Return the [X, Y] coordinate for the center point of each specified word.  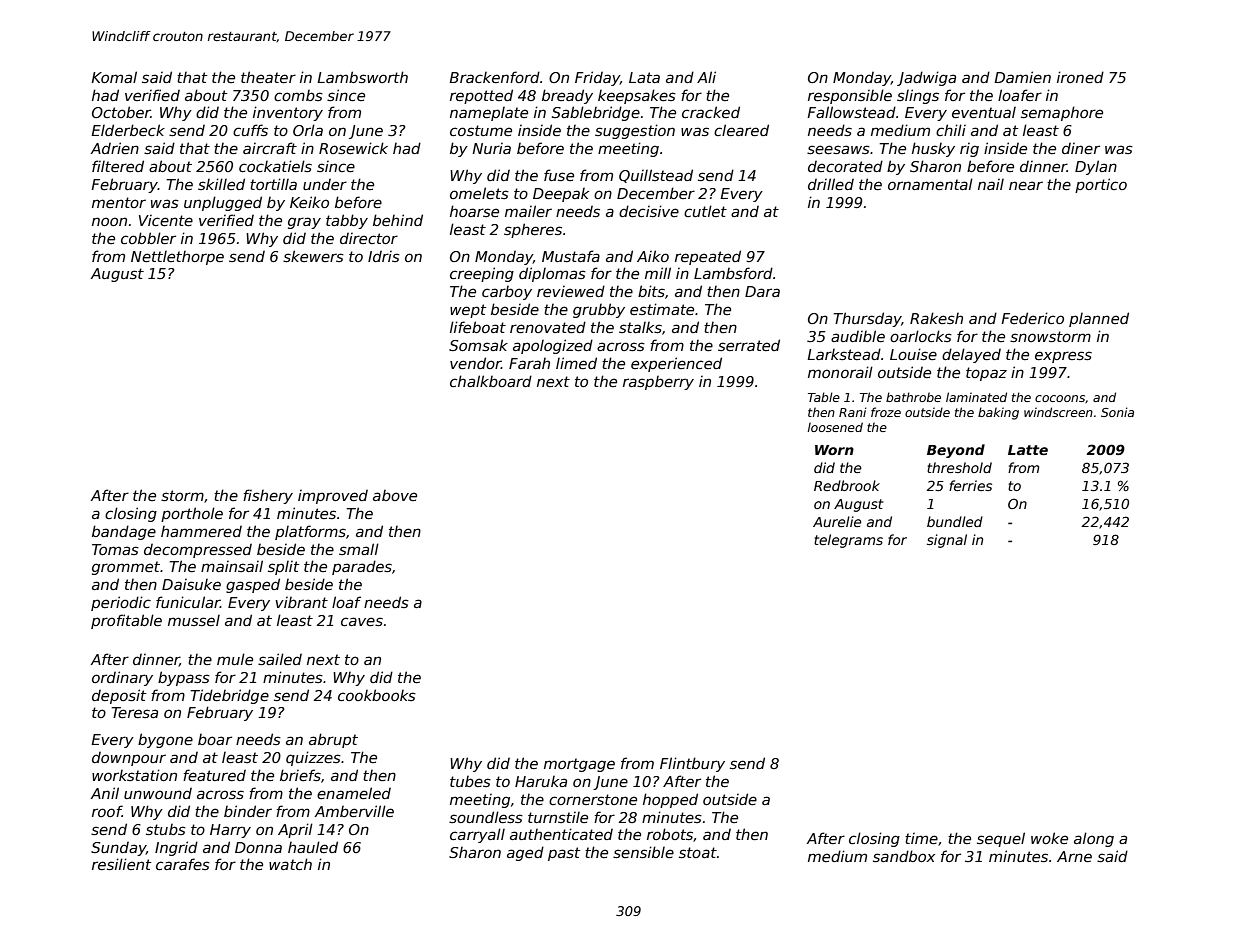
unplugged [223, 203]
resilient [121, 864]
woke [1049, 838]
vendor [475, 363]
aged [525, 853]
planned [1099, 319]
